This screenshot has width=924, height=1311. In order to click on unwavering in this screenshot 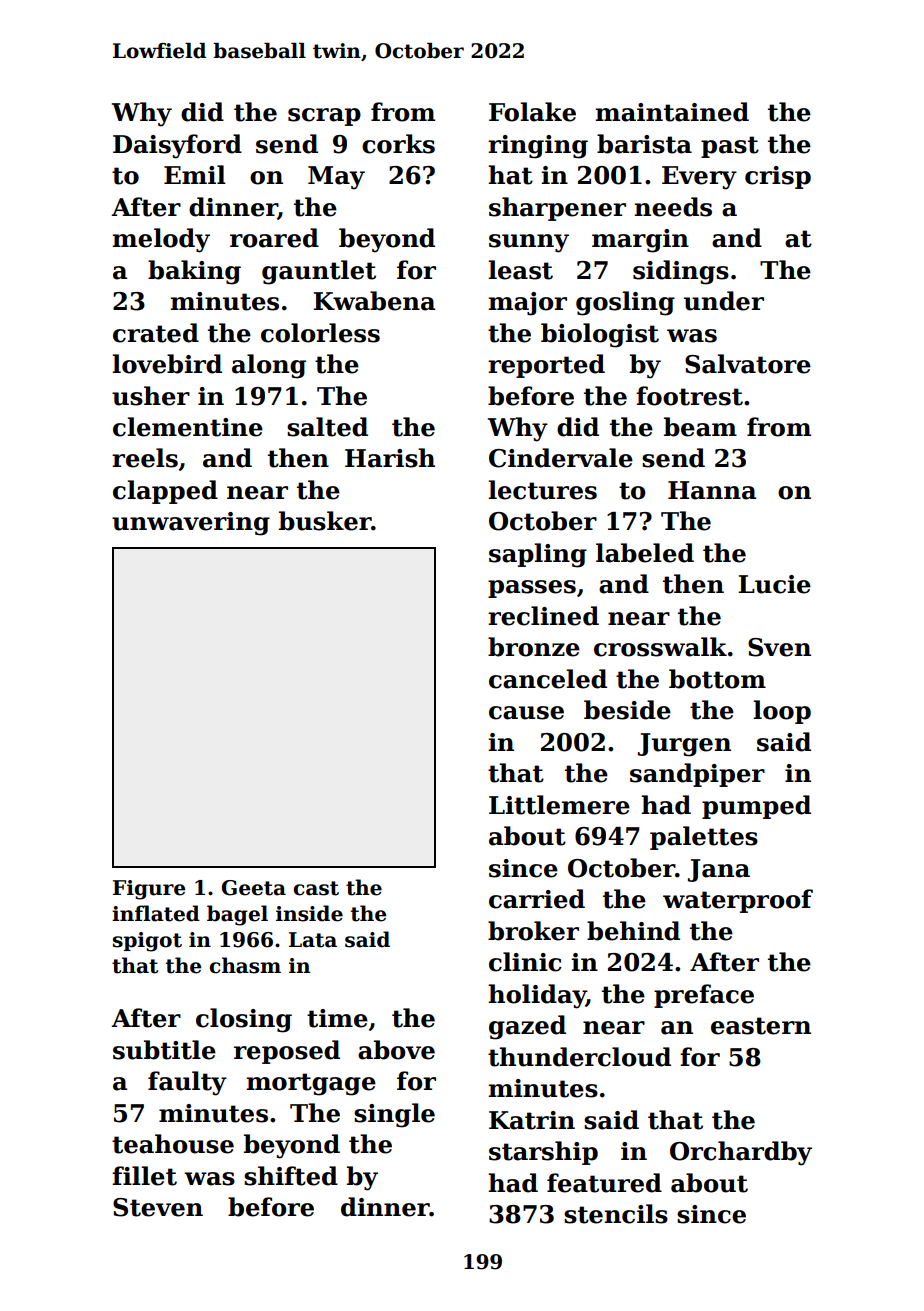, I will do `click(191, 524)`.
